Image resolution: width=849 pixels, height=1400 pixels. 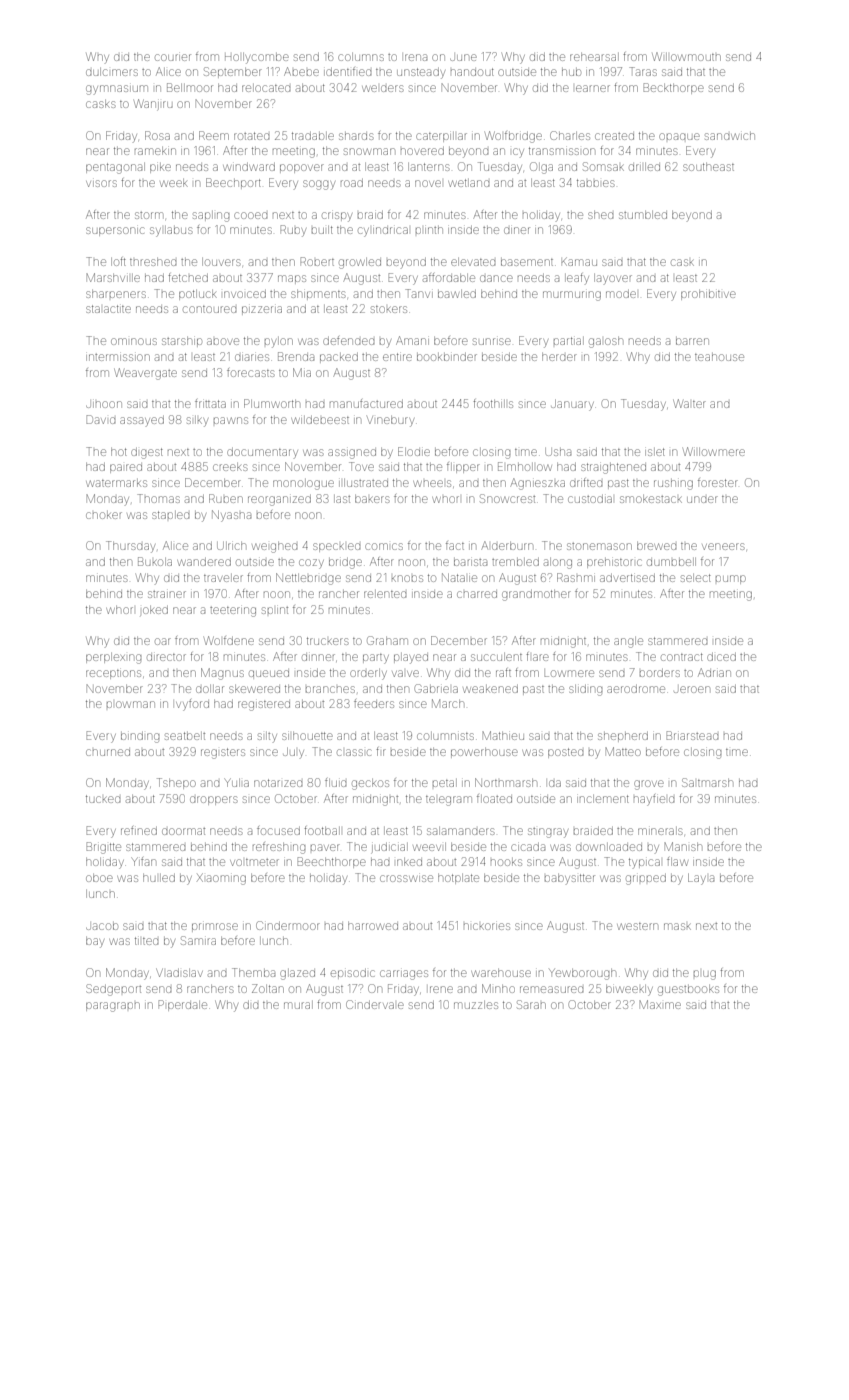 I want to click on stapled, so click(x=170, y=515).
